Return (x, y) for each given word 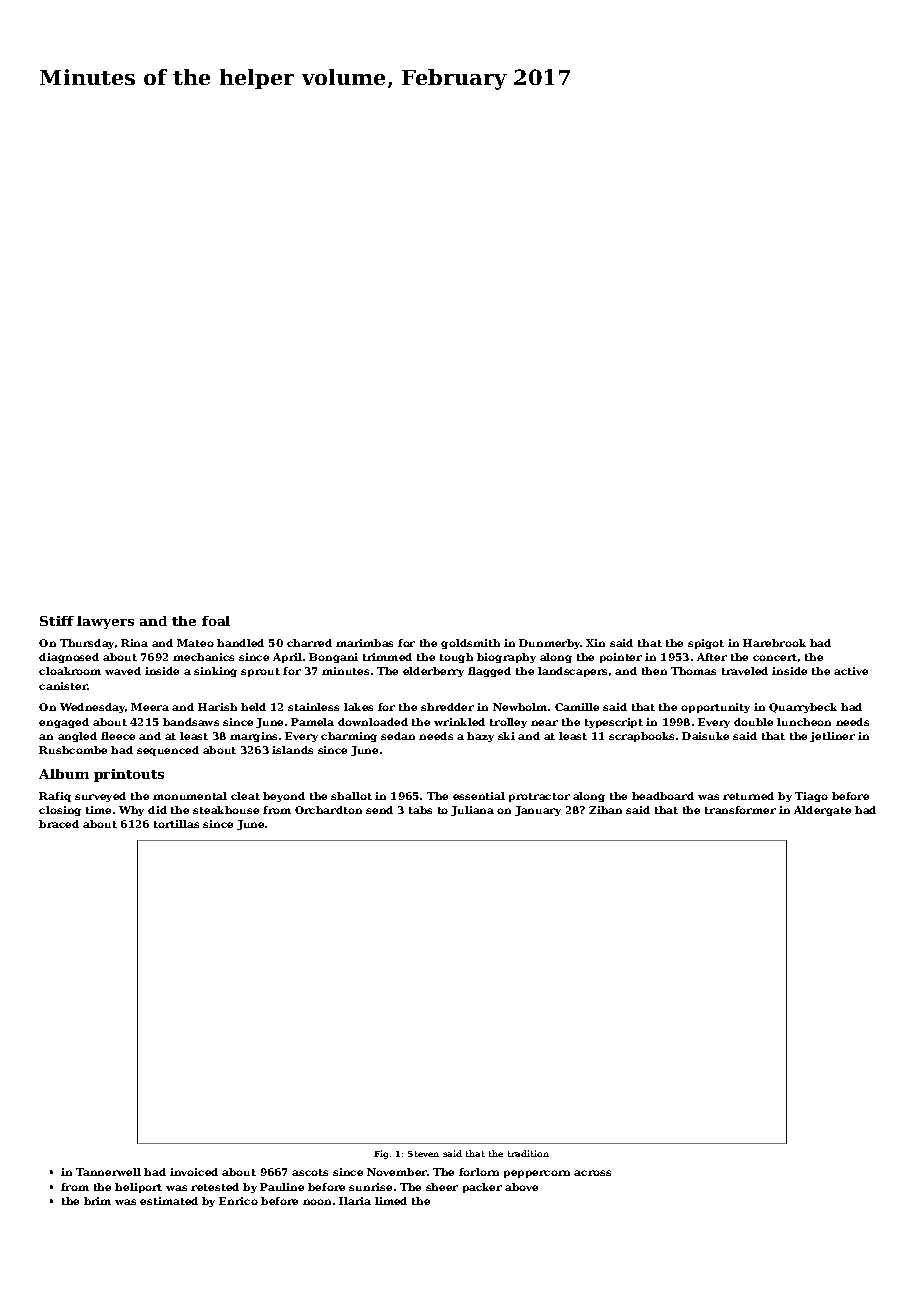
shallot (351, 796)
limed (391, 1201)
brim (97, 1201)
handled (240, 643)
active (851, 671)
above (521, 1187)
